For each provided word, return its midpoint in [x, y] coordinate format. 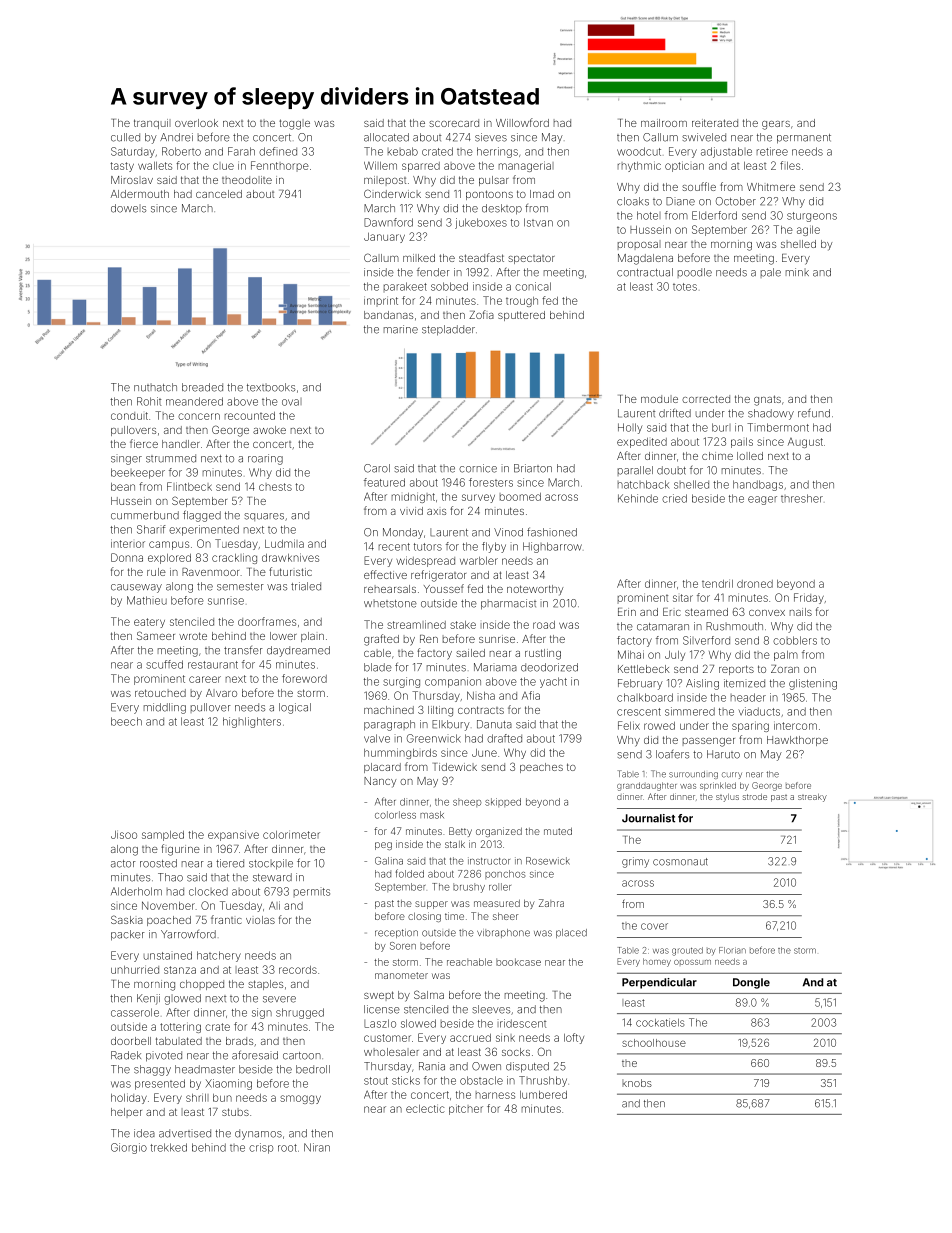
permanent [804, 139]
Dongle [751, 983]
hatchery [219, 956]
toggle [294, 124]
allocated [386, 137]
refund [814, 413]
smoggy [300, 1099]
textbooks [271, 387]
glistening [813, 684]
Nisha [481, 695]
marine [401, 329]
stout [376, 1081]
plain [312, 637]
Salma [429, 994]
